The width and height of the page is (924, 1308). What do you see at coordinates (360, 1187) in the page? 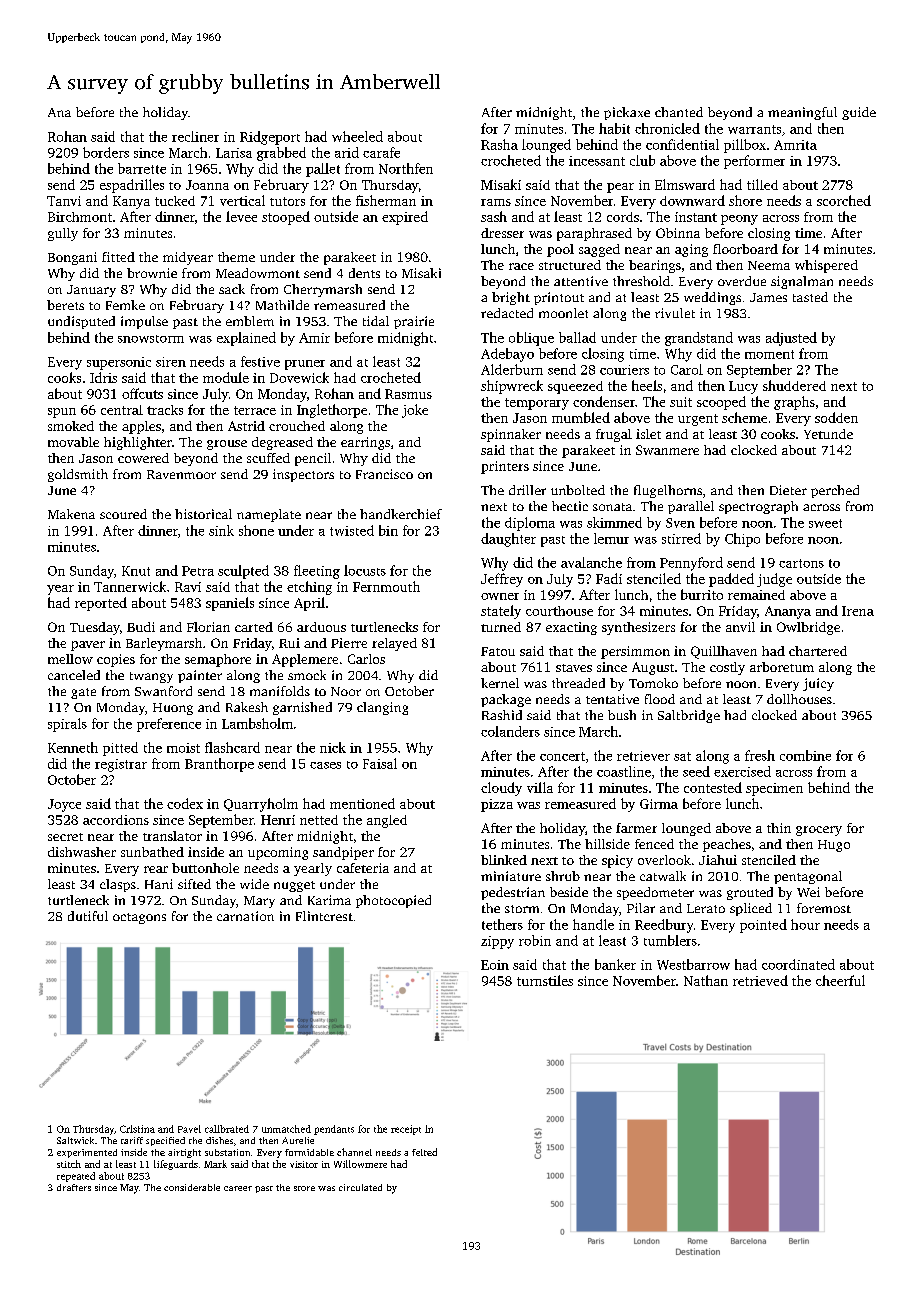
I see `circulated` at bounding box center [360, 1187].
